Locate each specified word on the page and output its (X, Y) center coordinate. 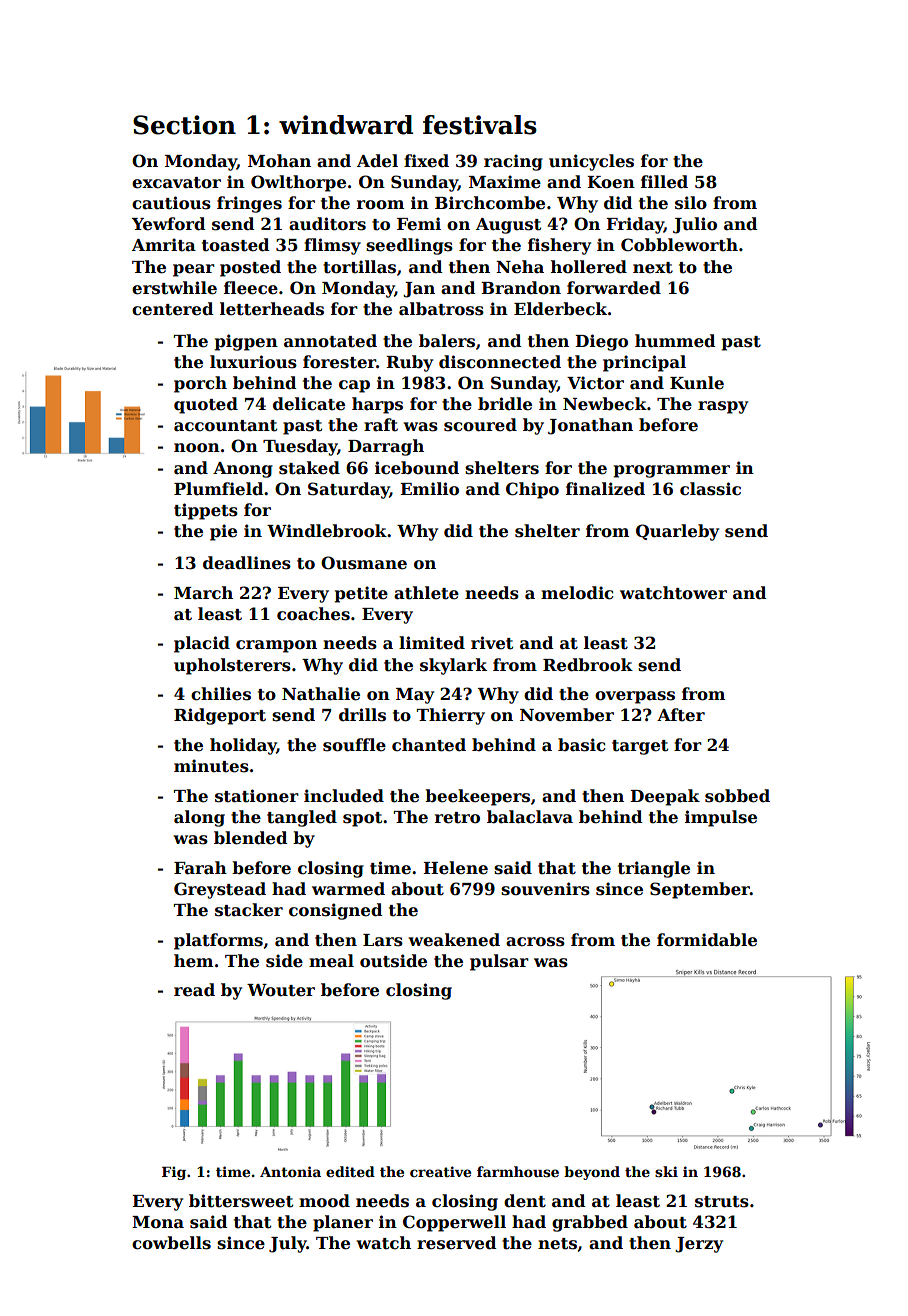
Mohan (279, 161)
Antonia (290, 1171)
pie (223, 532)
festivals (480, 125)
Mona (158, 1222)
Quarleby (677, 532)
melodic (577, 593)
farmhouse (518, 1171)
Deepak (665, 797)
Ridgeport (220, 716)
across (535, 942)
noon (197, 448)
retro (457, 818)
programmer (672, 471)
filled (664, 182)
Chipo (532, 490)
